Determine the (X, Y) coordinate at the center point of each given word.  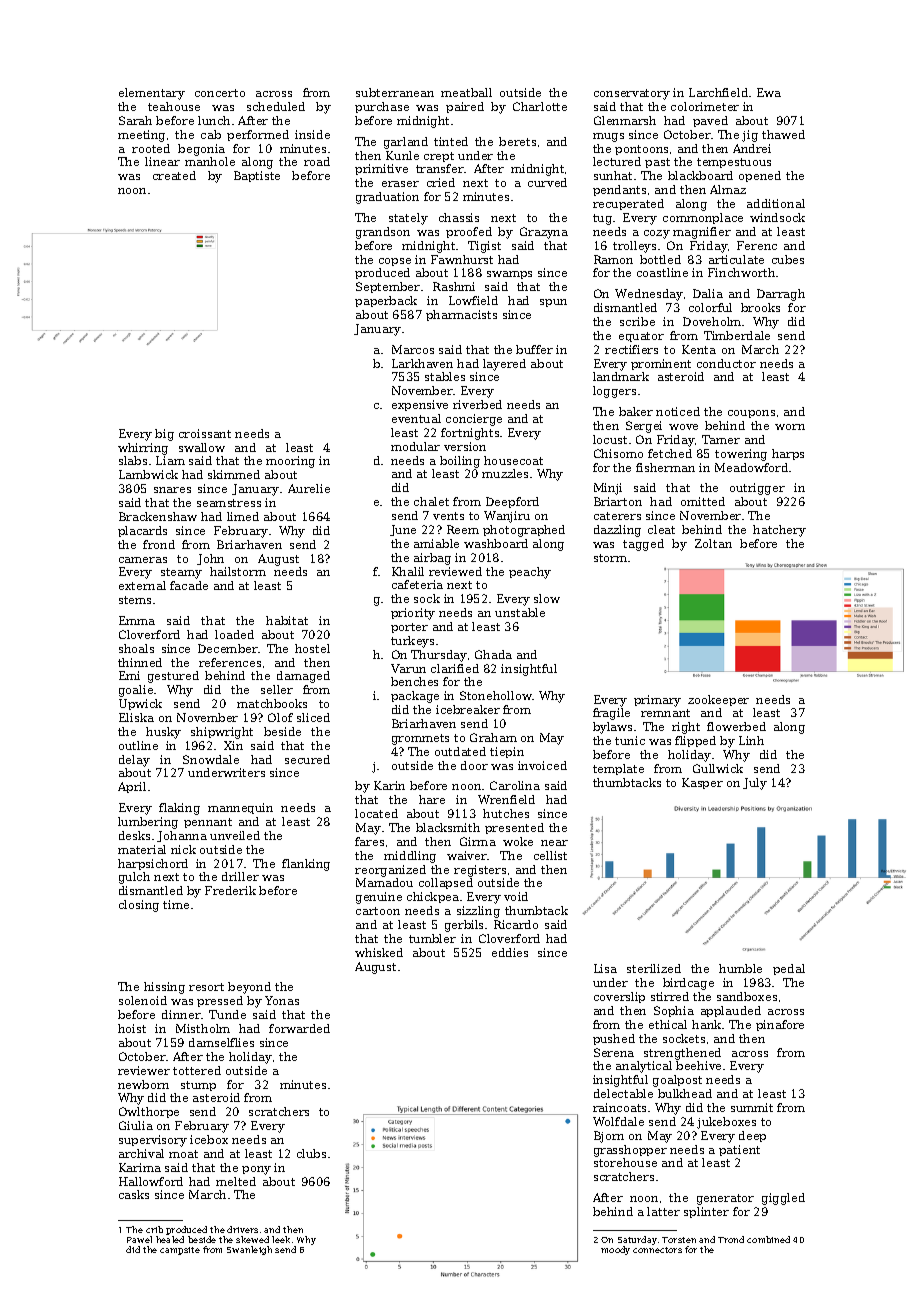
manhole (210, 161)
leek (281, 1239)
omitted (703, 501)
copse (395, 262)
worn (790, 427)
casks (134, 1194)
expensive (420, 405)
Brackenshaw (158, 516)
